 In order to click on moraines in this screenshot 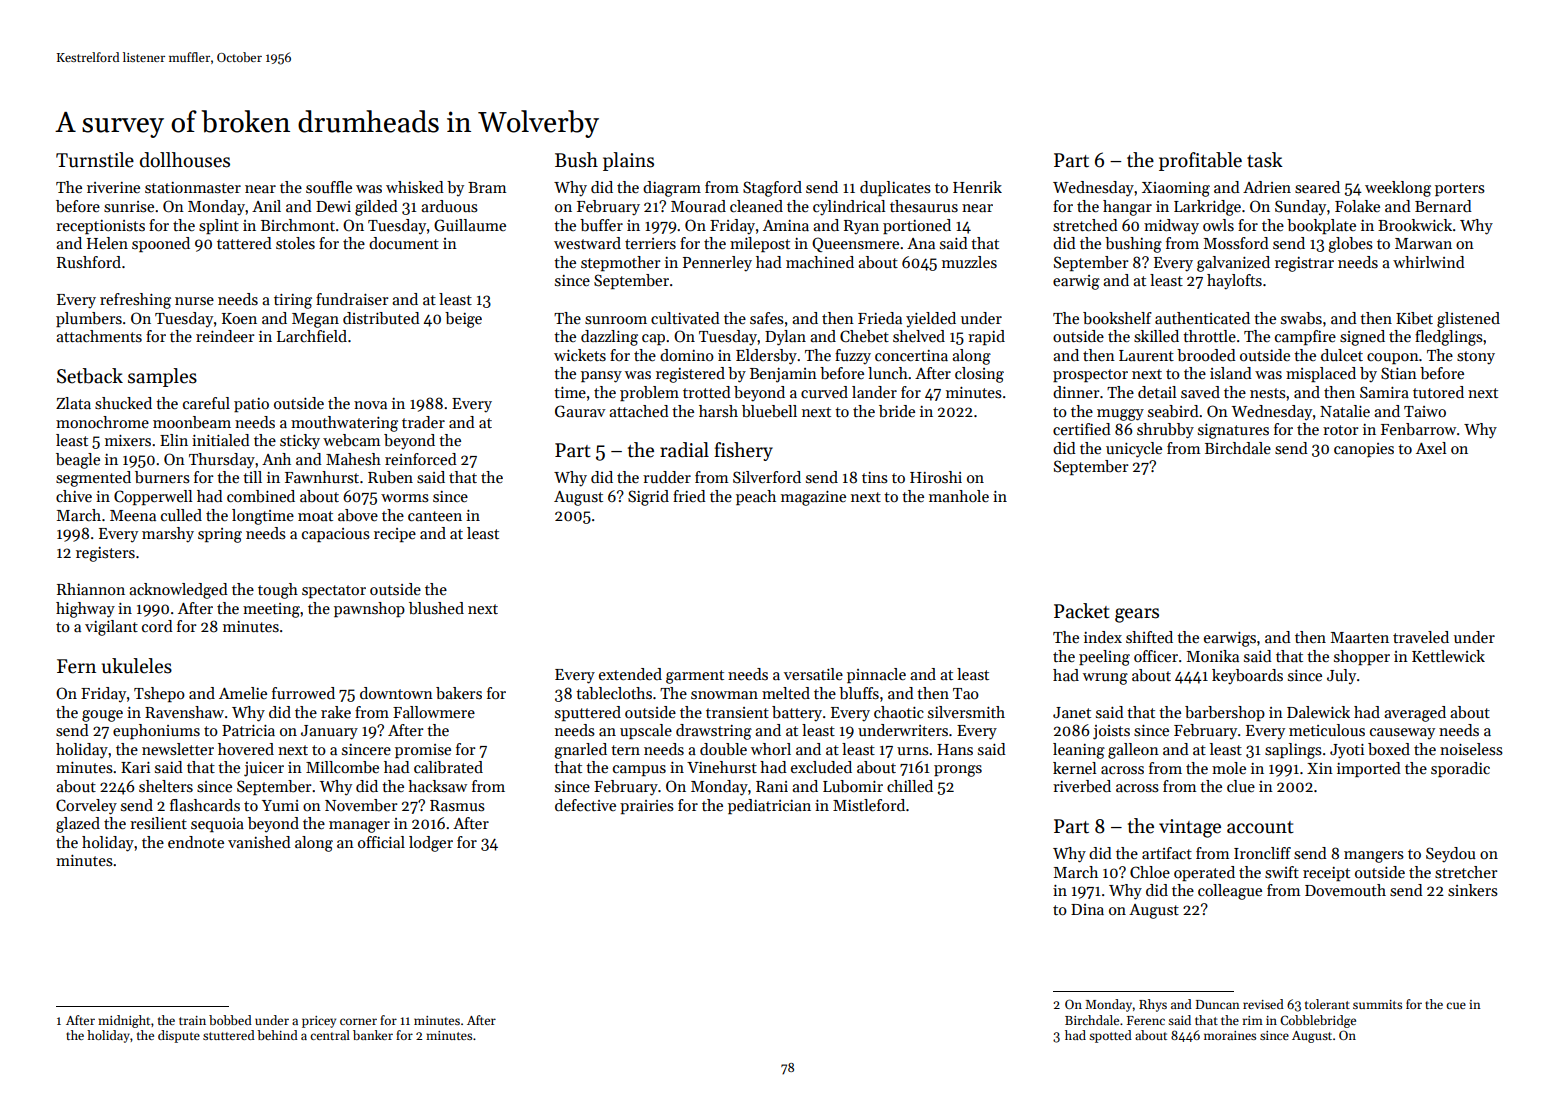, I will do `click(1230, 1035)`.
